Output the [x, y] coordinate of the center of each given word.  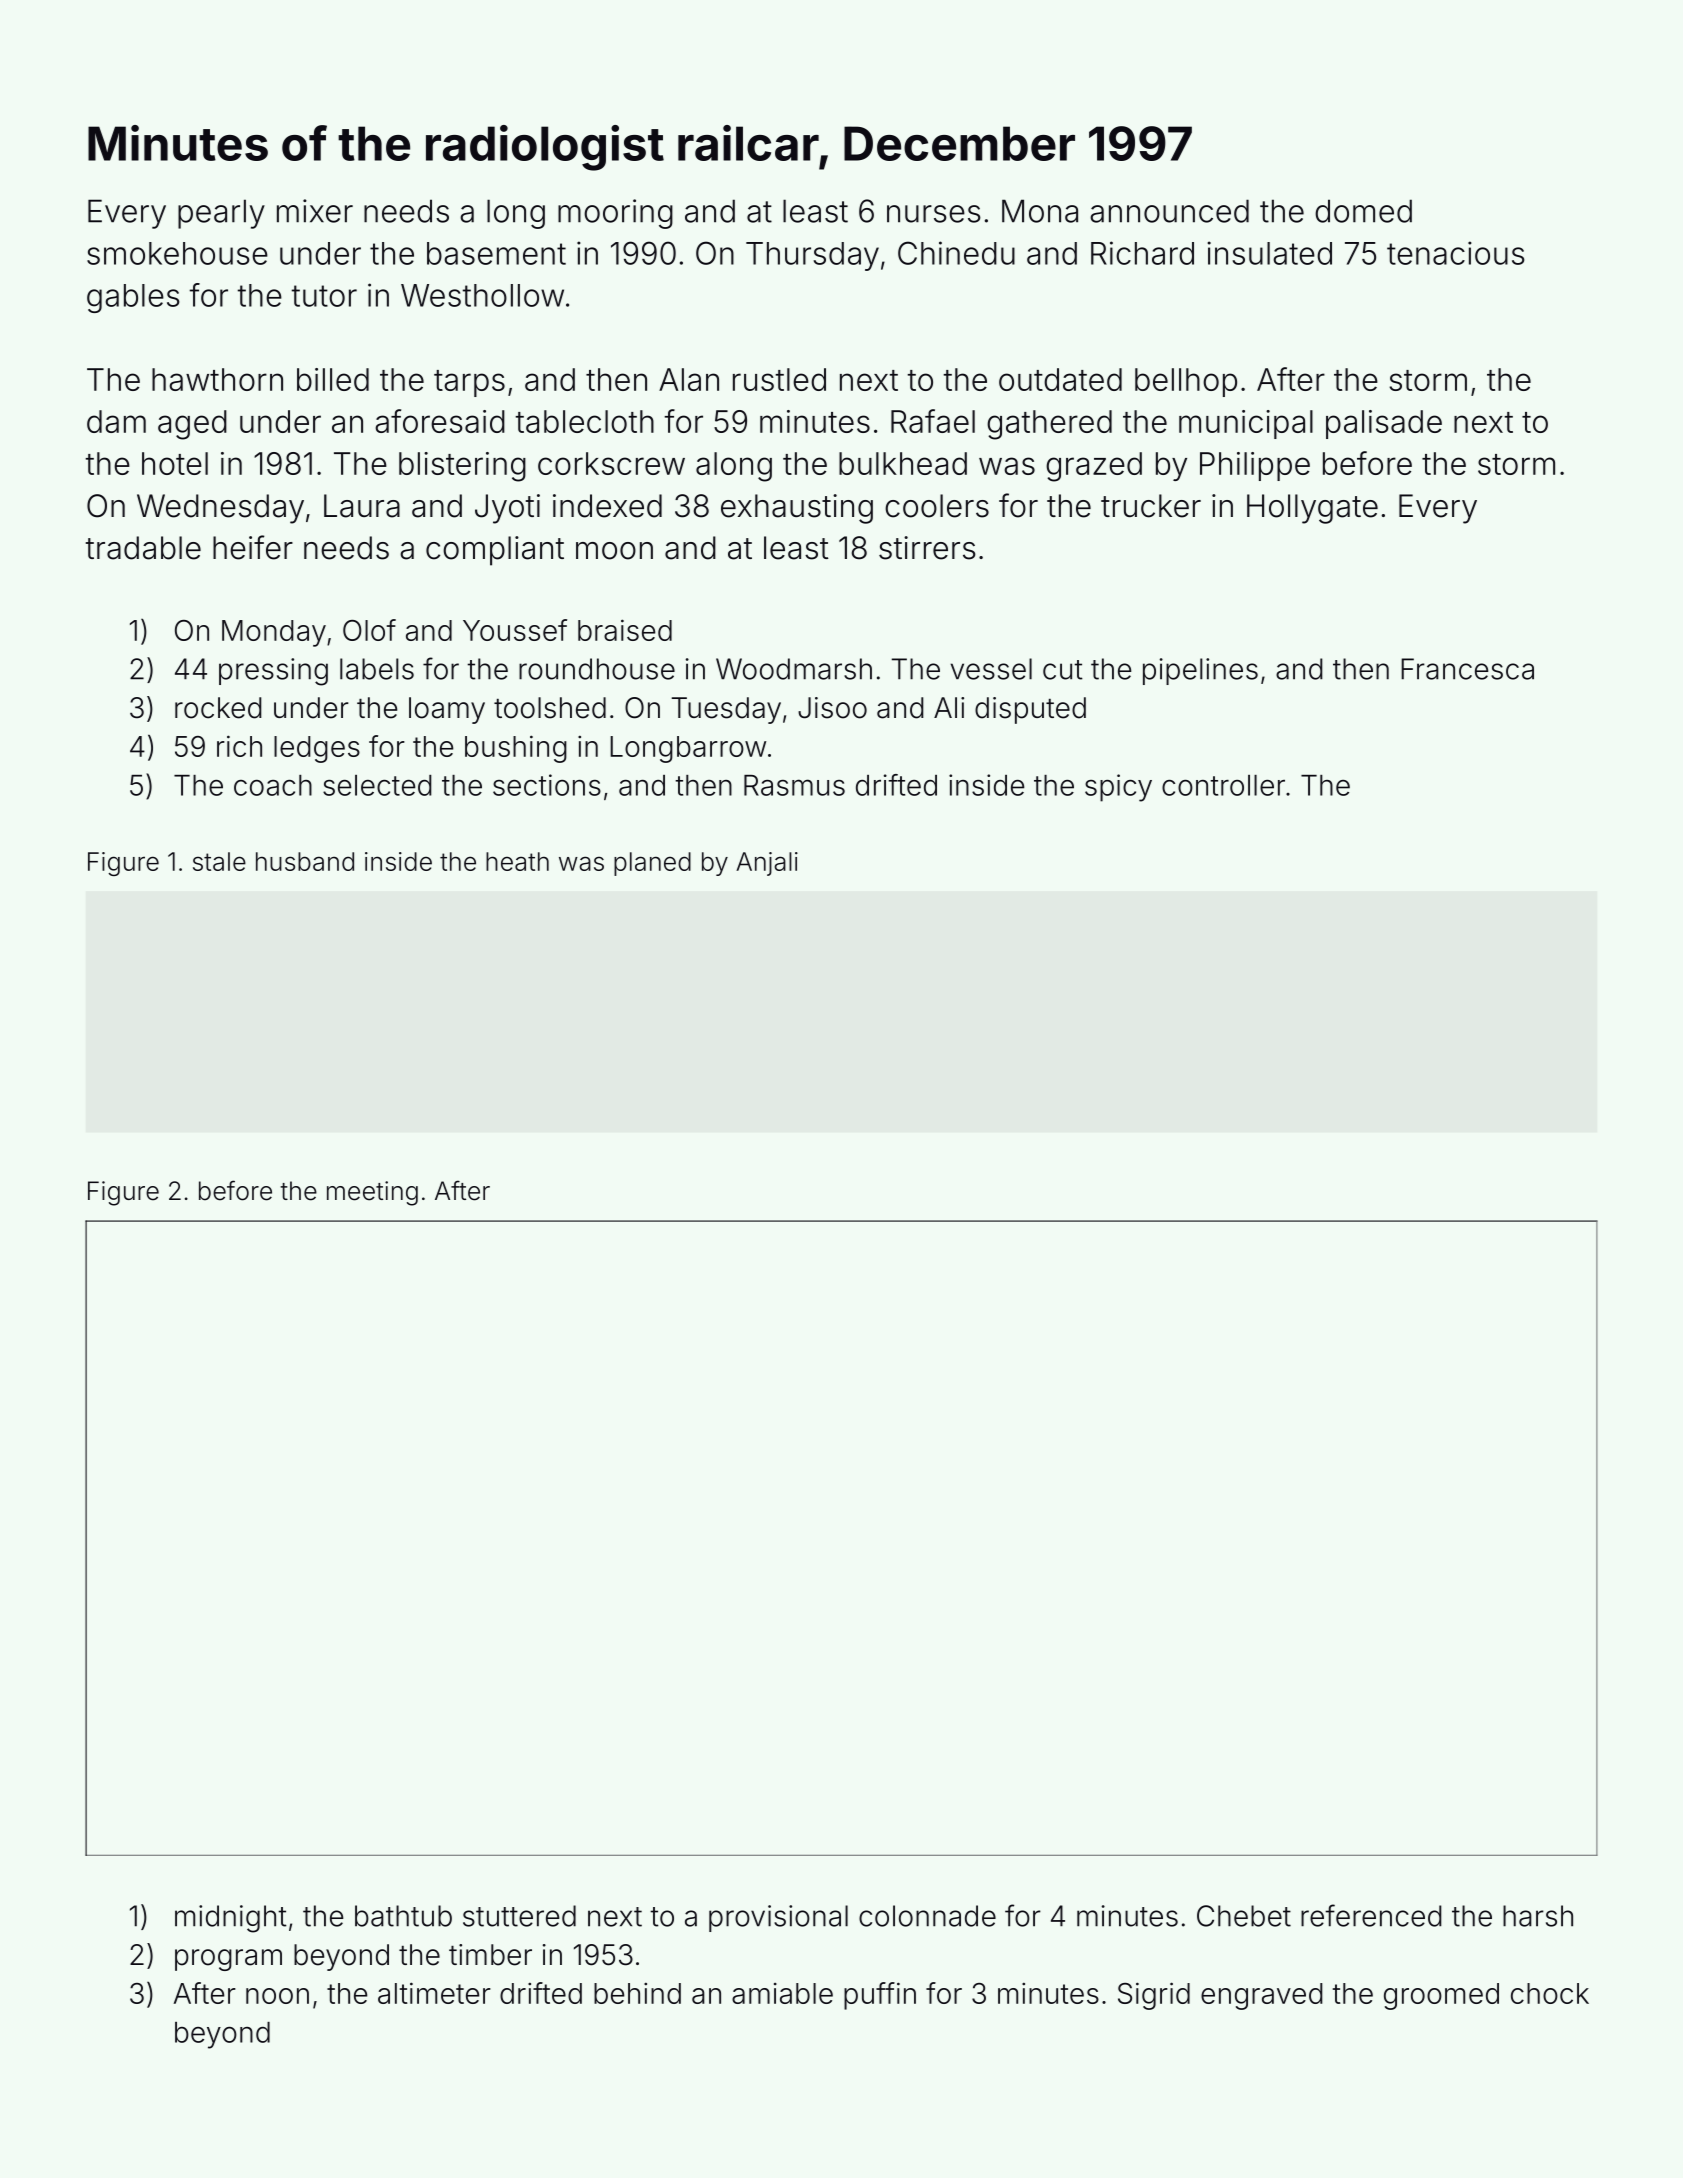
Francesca [1467, 669]
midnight [231, 1919]
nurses [934, 214]
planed [652, 864]
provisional [778, 1918]
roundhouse [597, 669]
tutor [324, 296]
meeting [372, 1193]
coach [273, 785]
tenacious [1456, 253]
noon [277, 1996]
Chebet [1244, 1916]
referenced [1371, 1915]
